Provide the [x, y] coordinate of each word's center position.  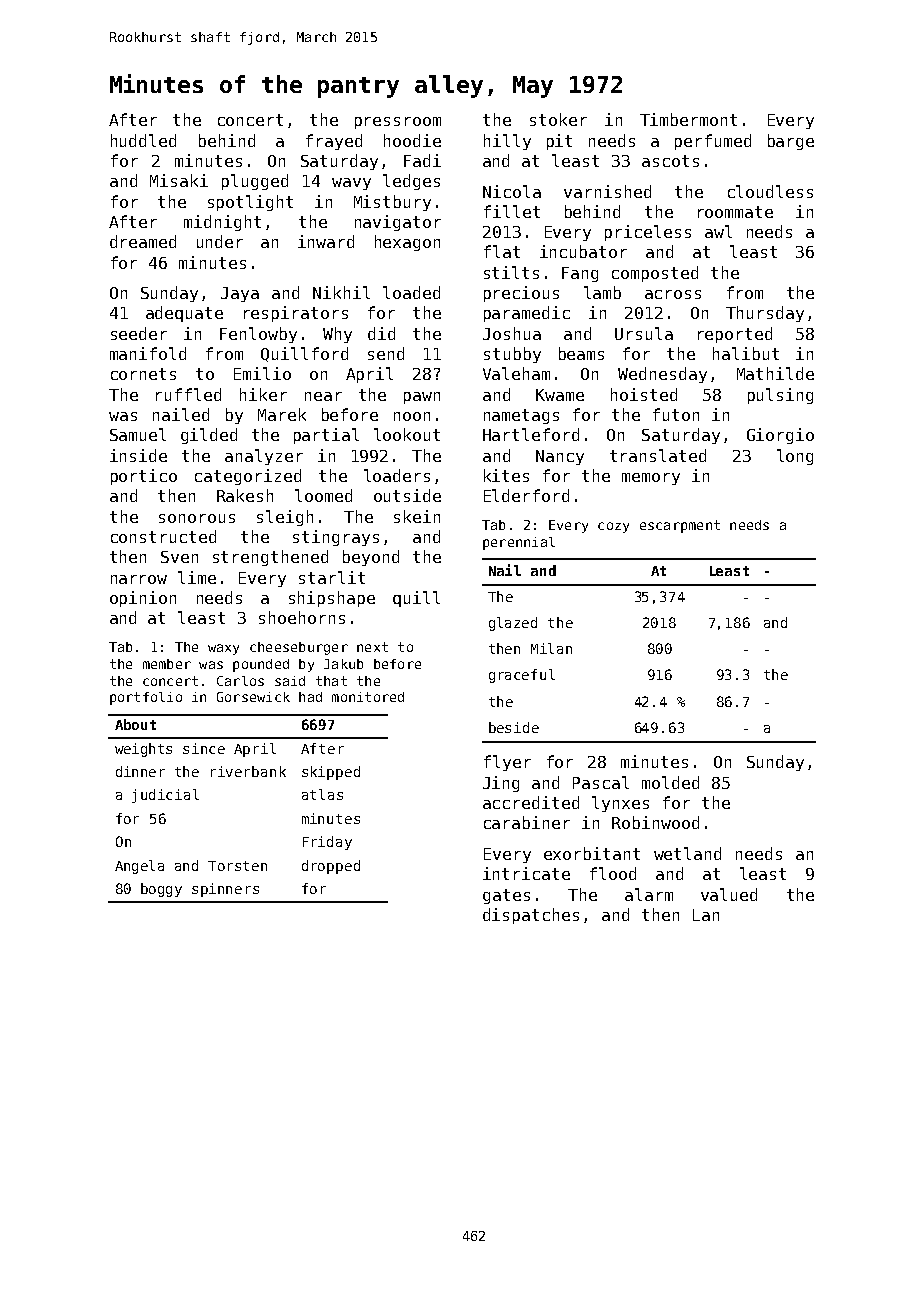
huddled [143, 140]
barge [791, 142]
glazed [513, 624]
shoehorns [302, 617]
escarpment [680, 526]
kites [506, 475]
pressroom [398, 123]
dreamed [143, 241]
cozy [613, 527]
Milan [551, 648]
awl [718, 231]
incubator [583, 251]
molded [670, 782]
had [310, 697]
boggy [161, 890]
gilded [209, 436]
